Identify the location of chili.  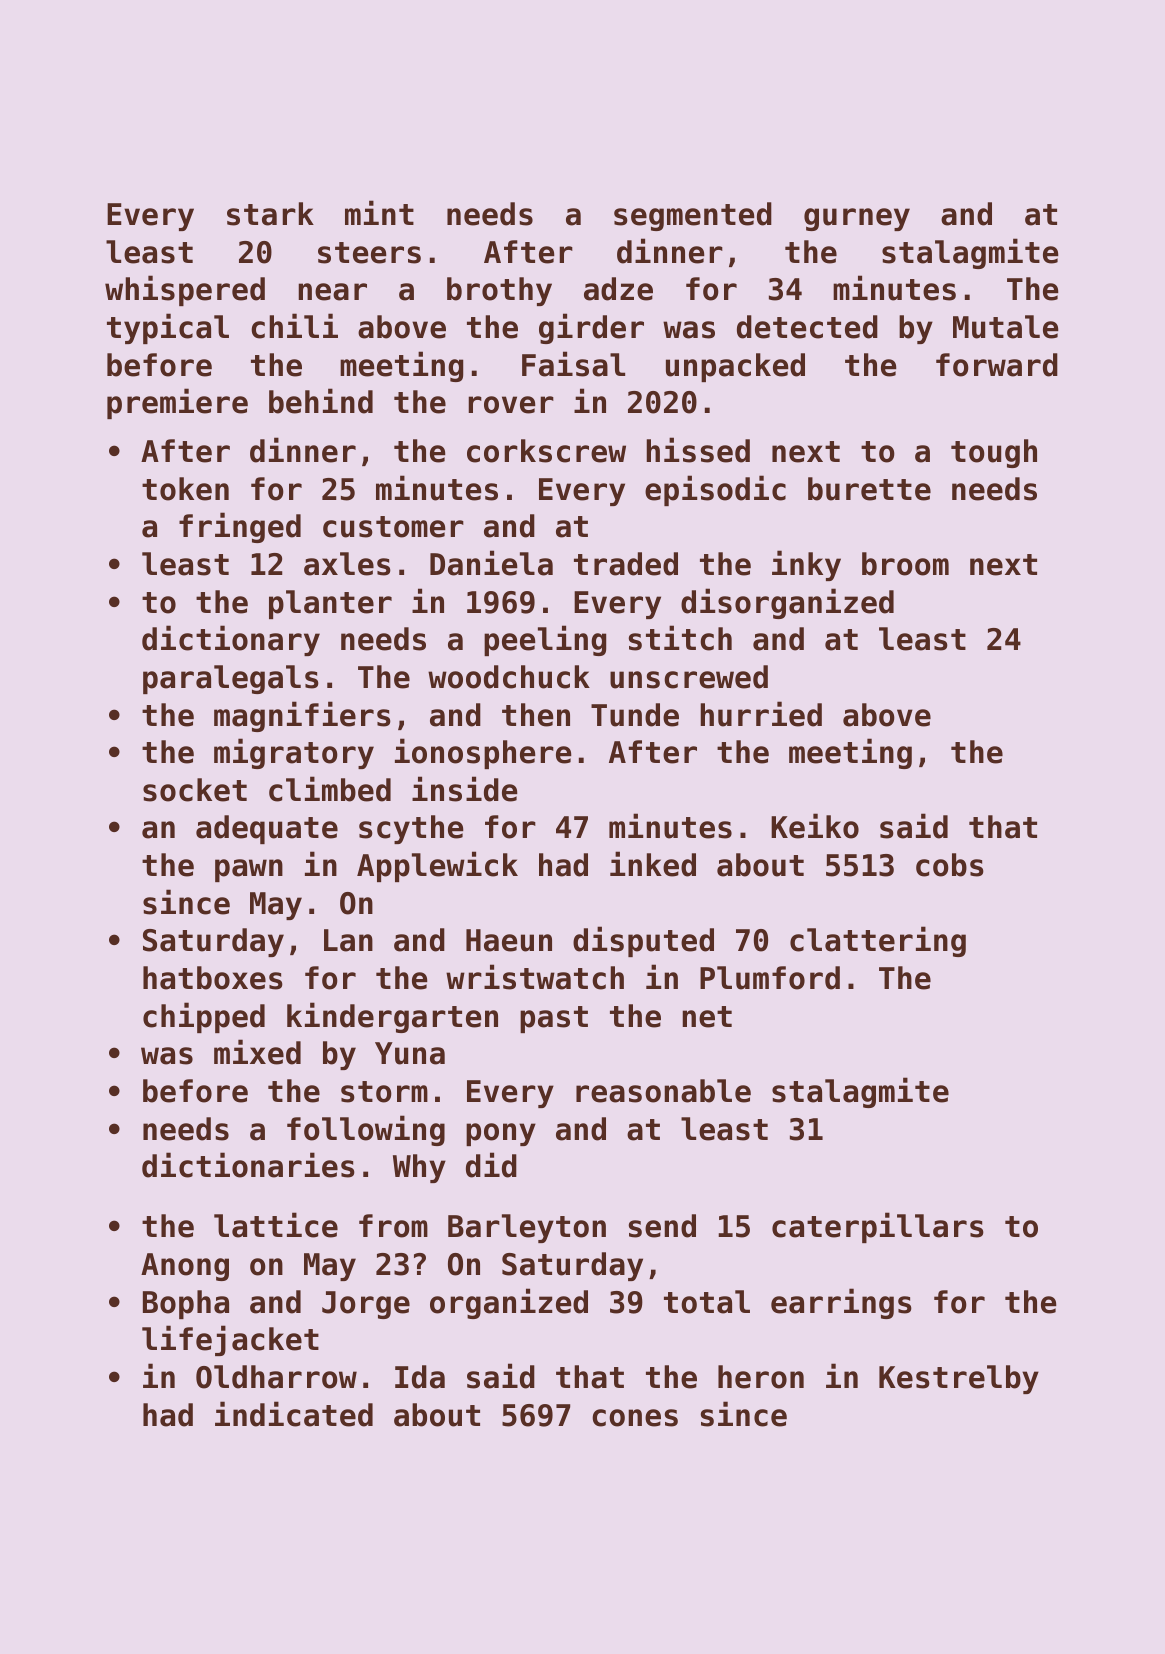
(294, 326).
